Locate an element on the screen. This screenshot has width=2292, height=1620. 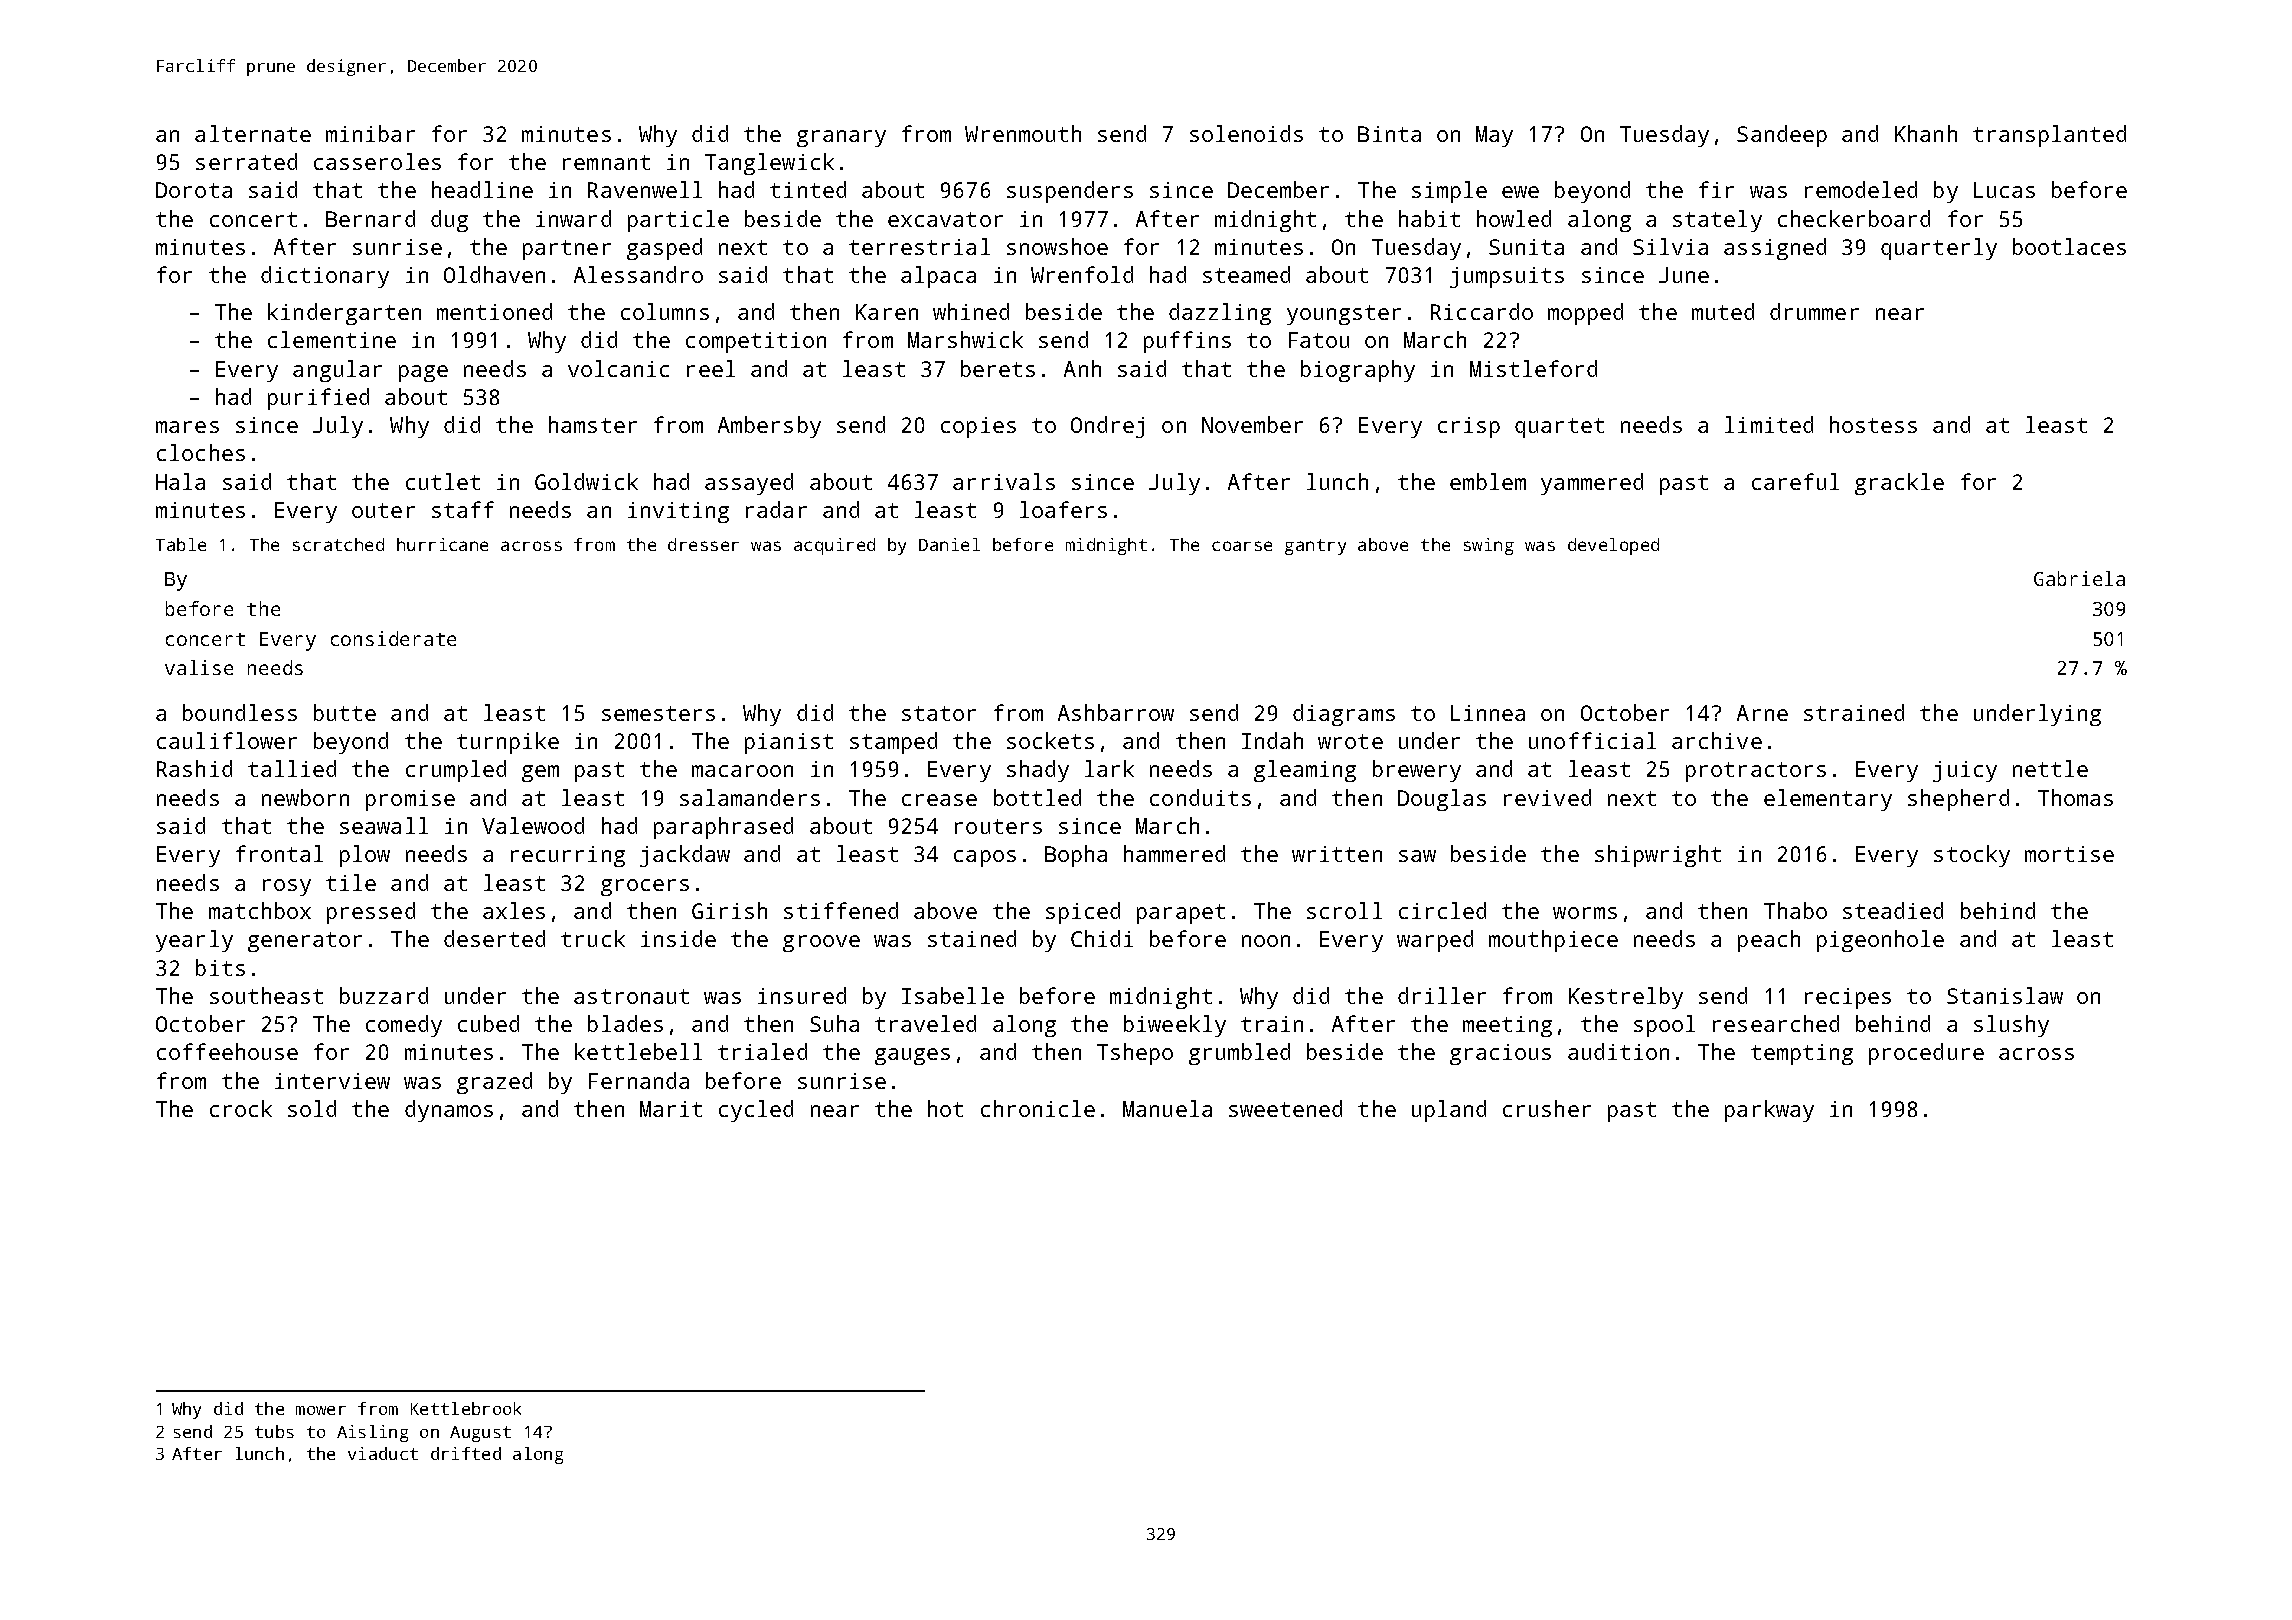
noon is located at coordinates (1266, 941).
